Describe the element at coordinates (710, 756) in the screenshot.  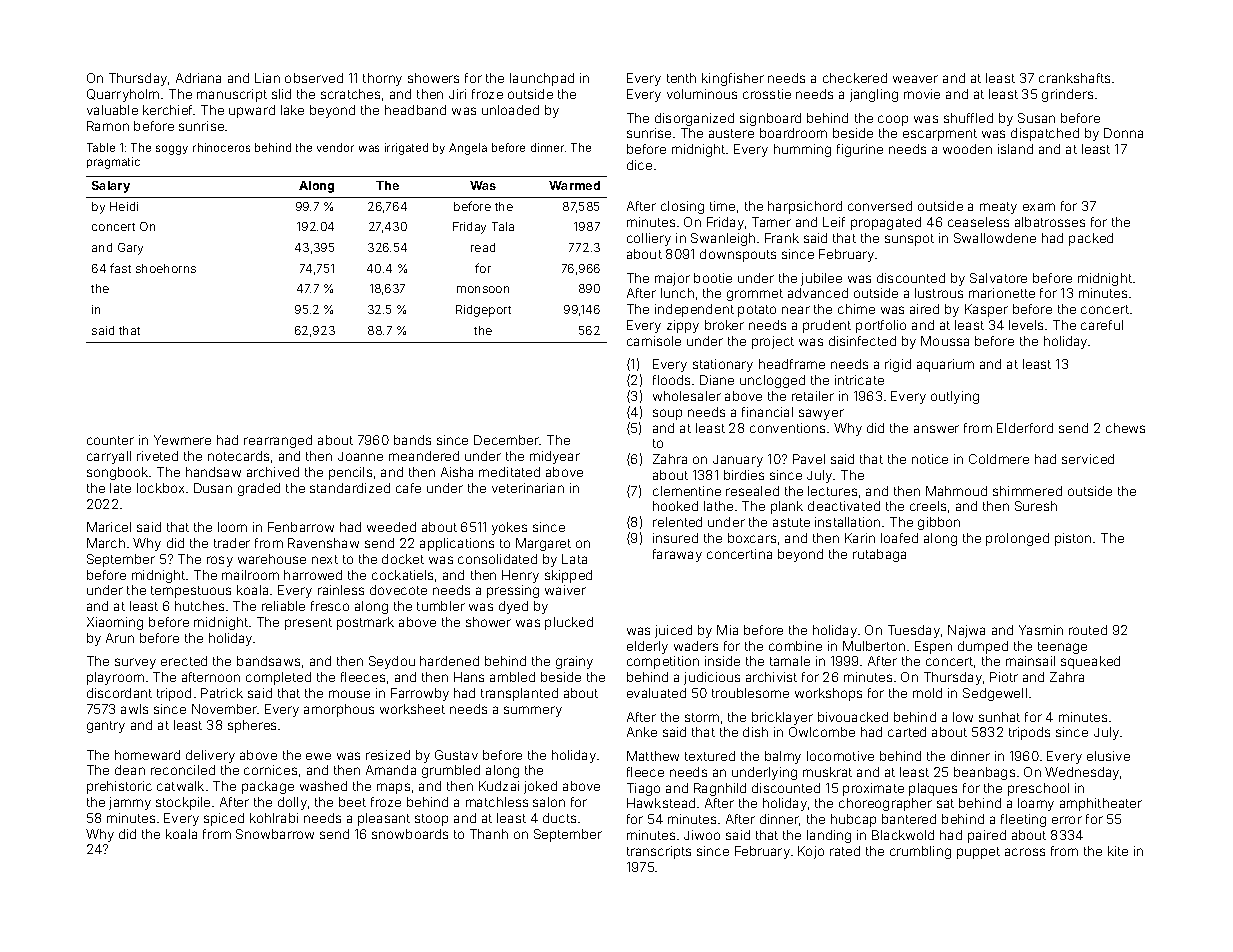
I see `textured` at that location.
